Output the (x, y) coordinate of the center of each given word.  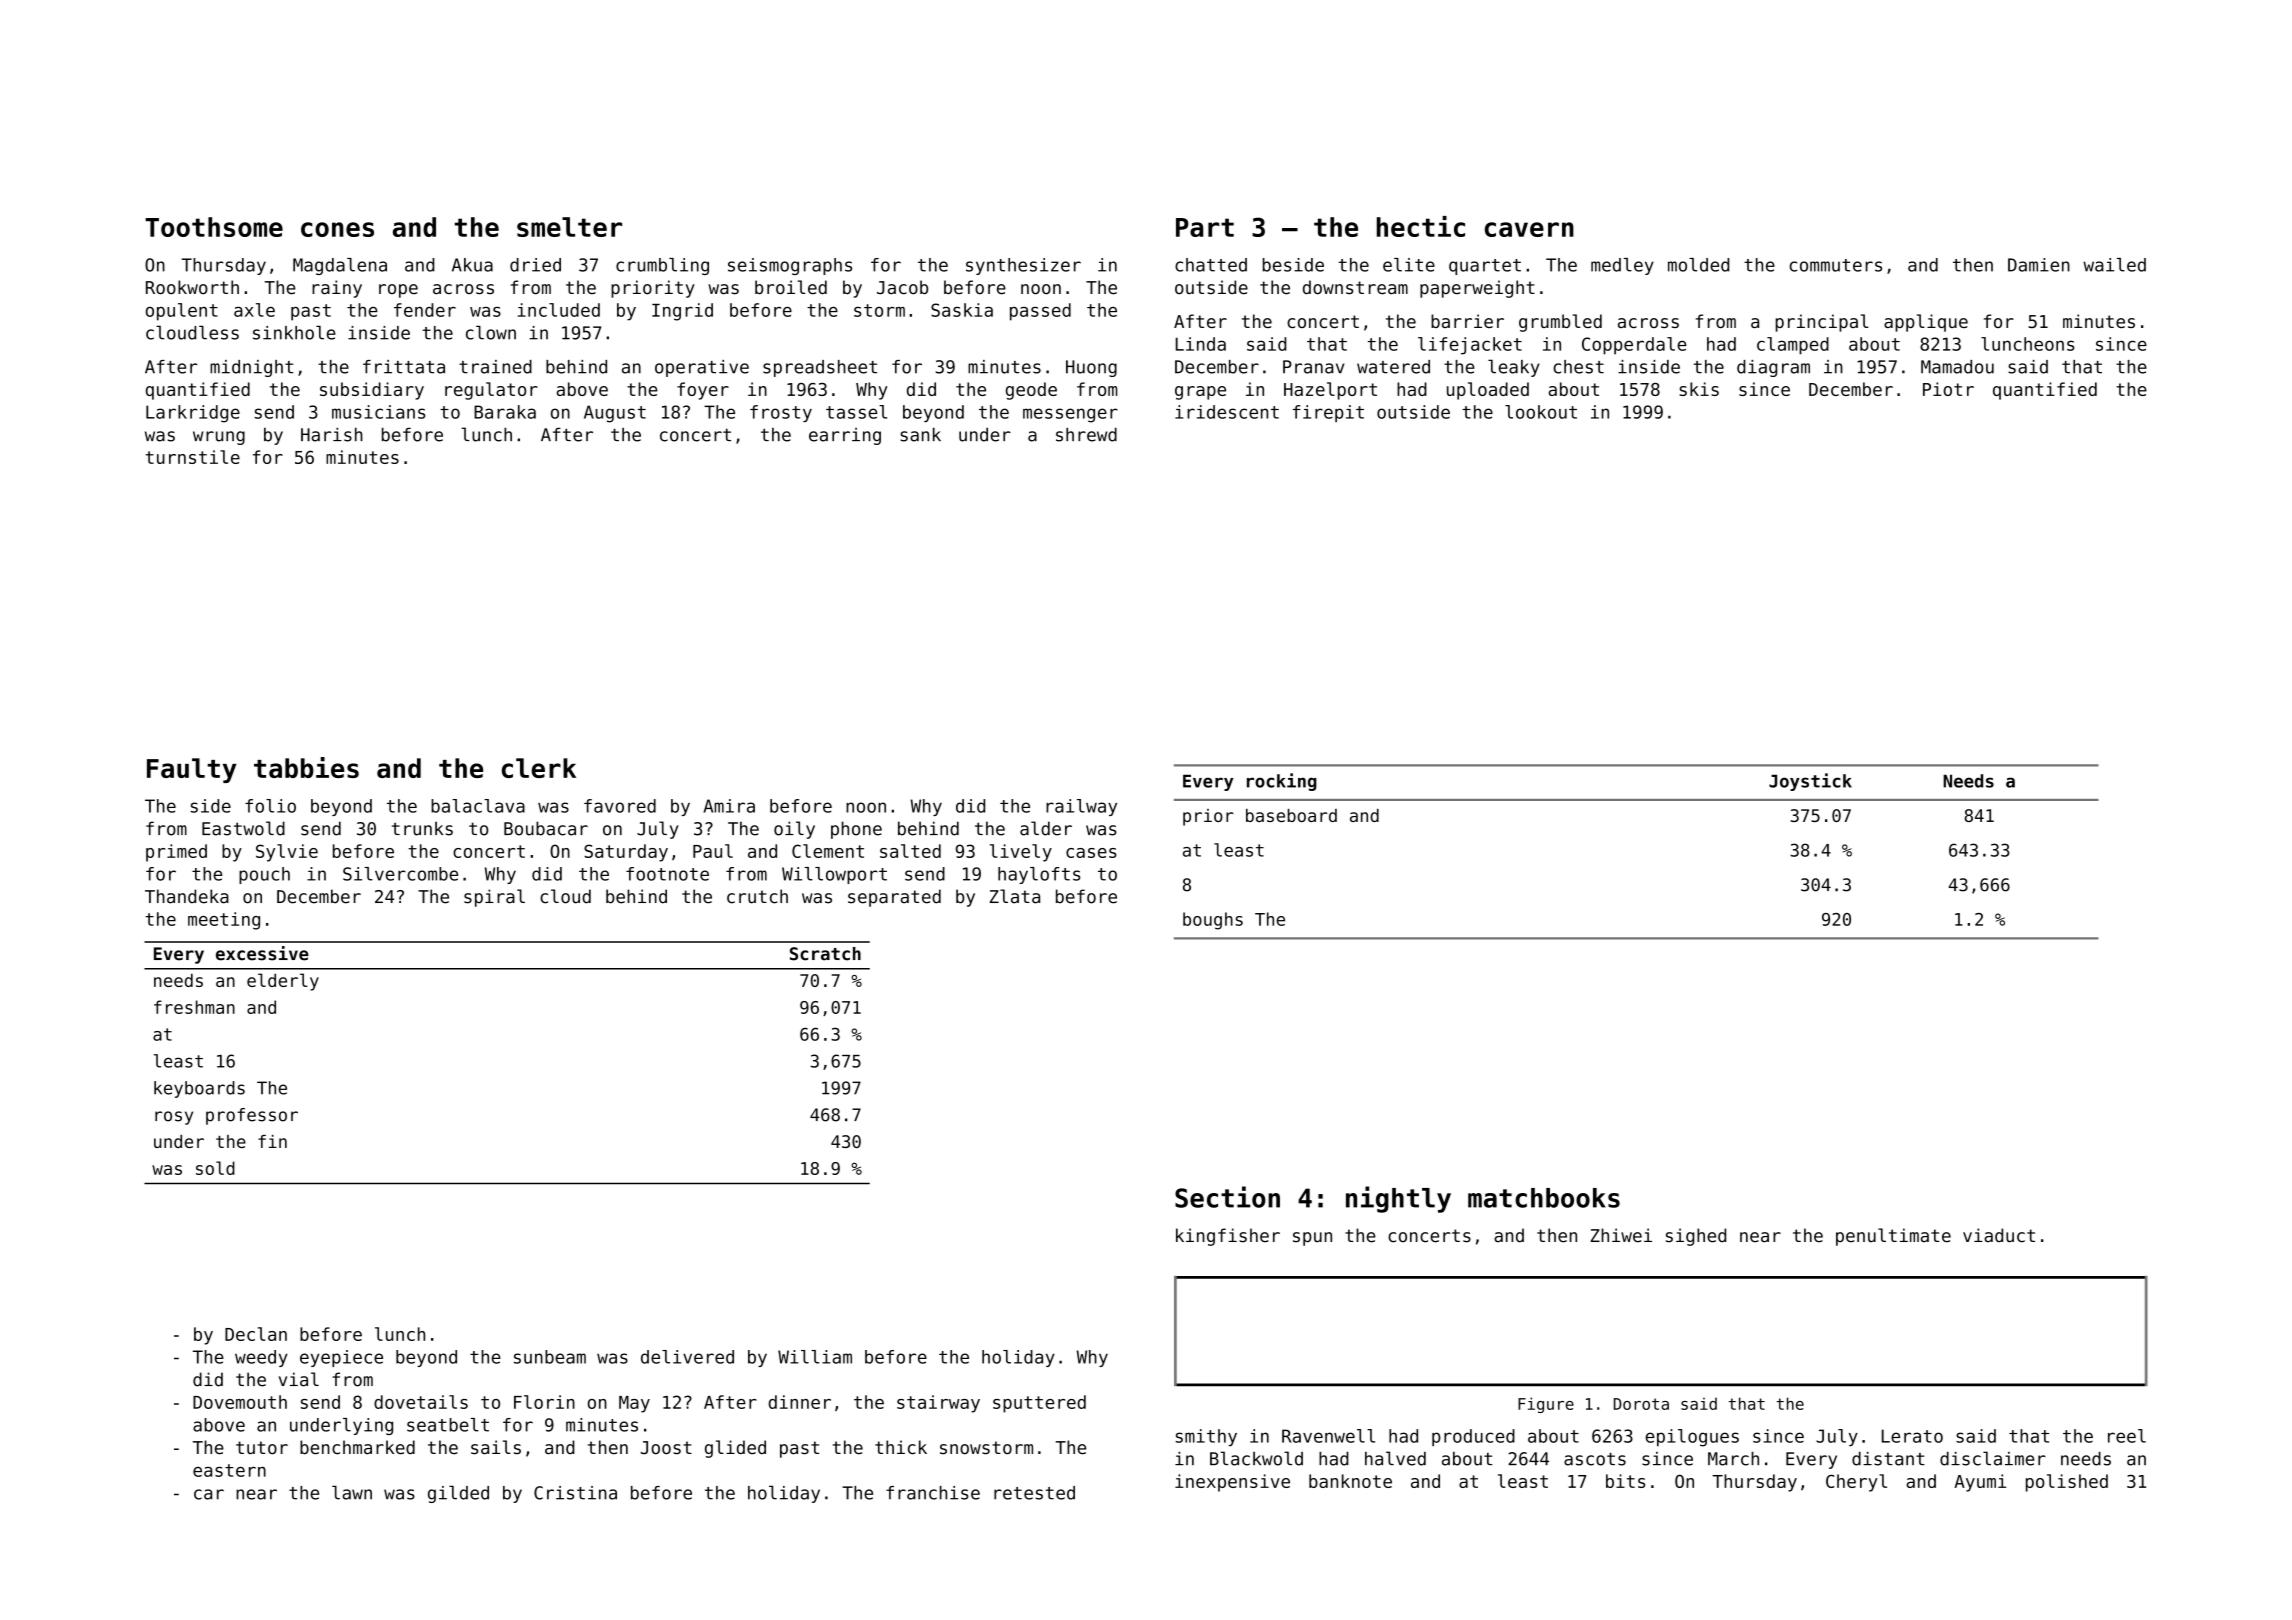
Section (1227, 1197)
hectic (1421, 226)
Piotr (1948, 389)
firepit (1328, 413)
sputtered (1039, 1404)
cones (337, 229)
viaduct (1999, 1235)
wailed (2114, 265)
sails (496, 1447)
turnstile (193, 457)
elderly (283, 982)
